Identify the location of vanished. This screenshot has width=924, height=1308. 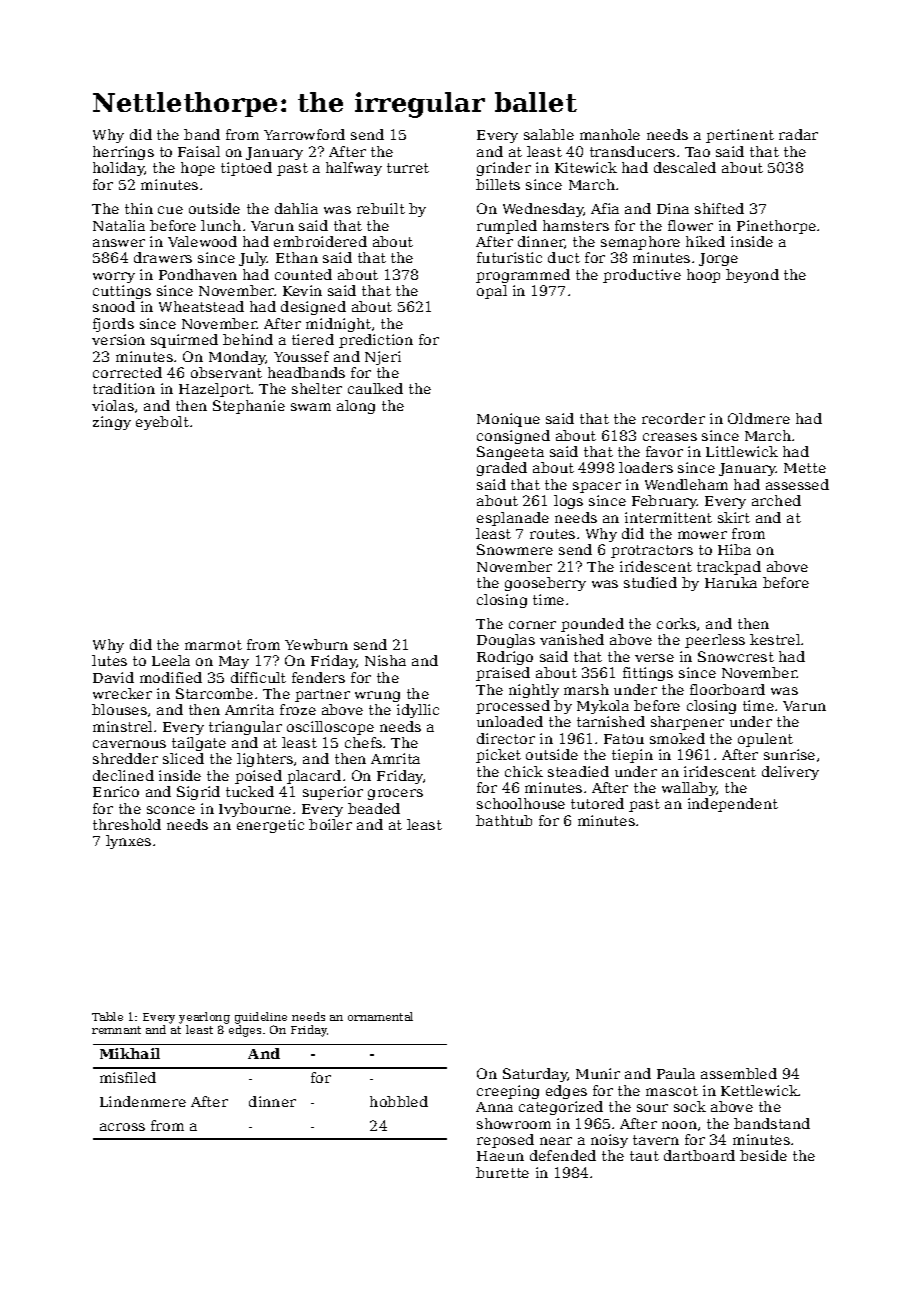
(572, 639).
